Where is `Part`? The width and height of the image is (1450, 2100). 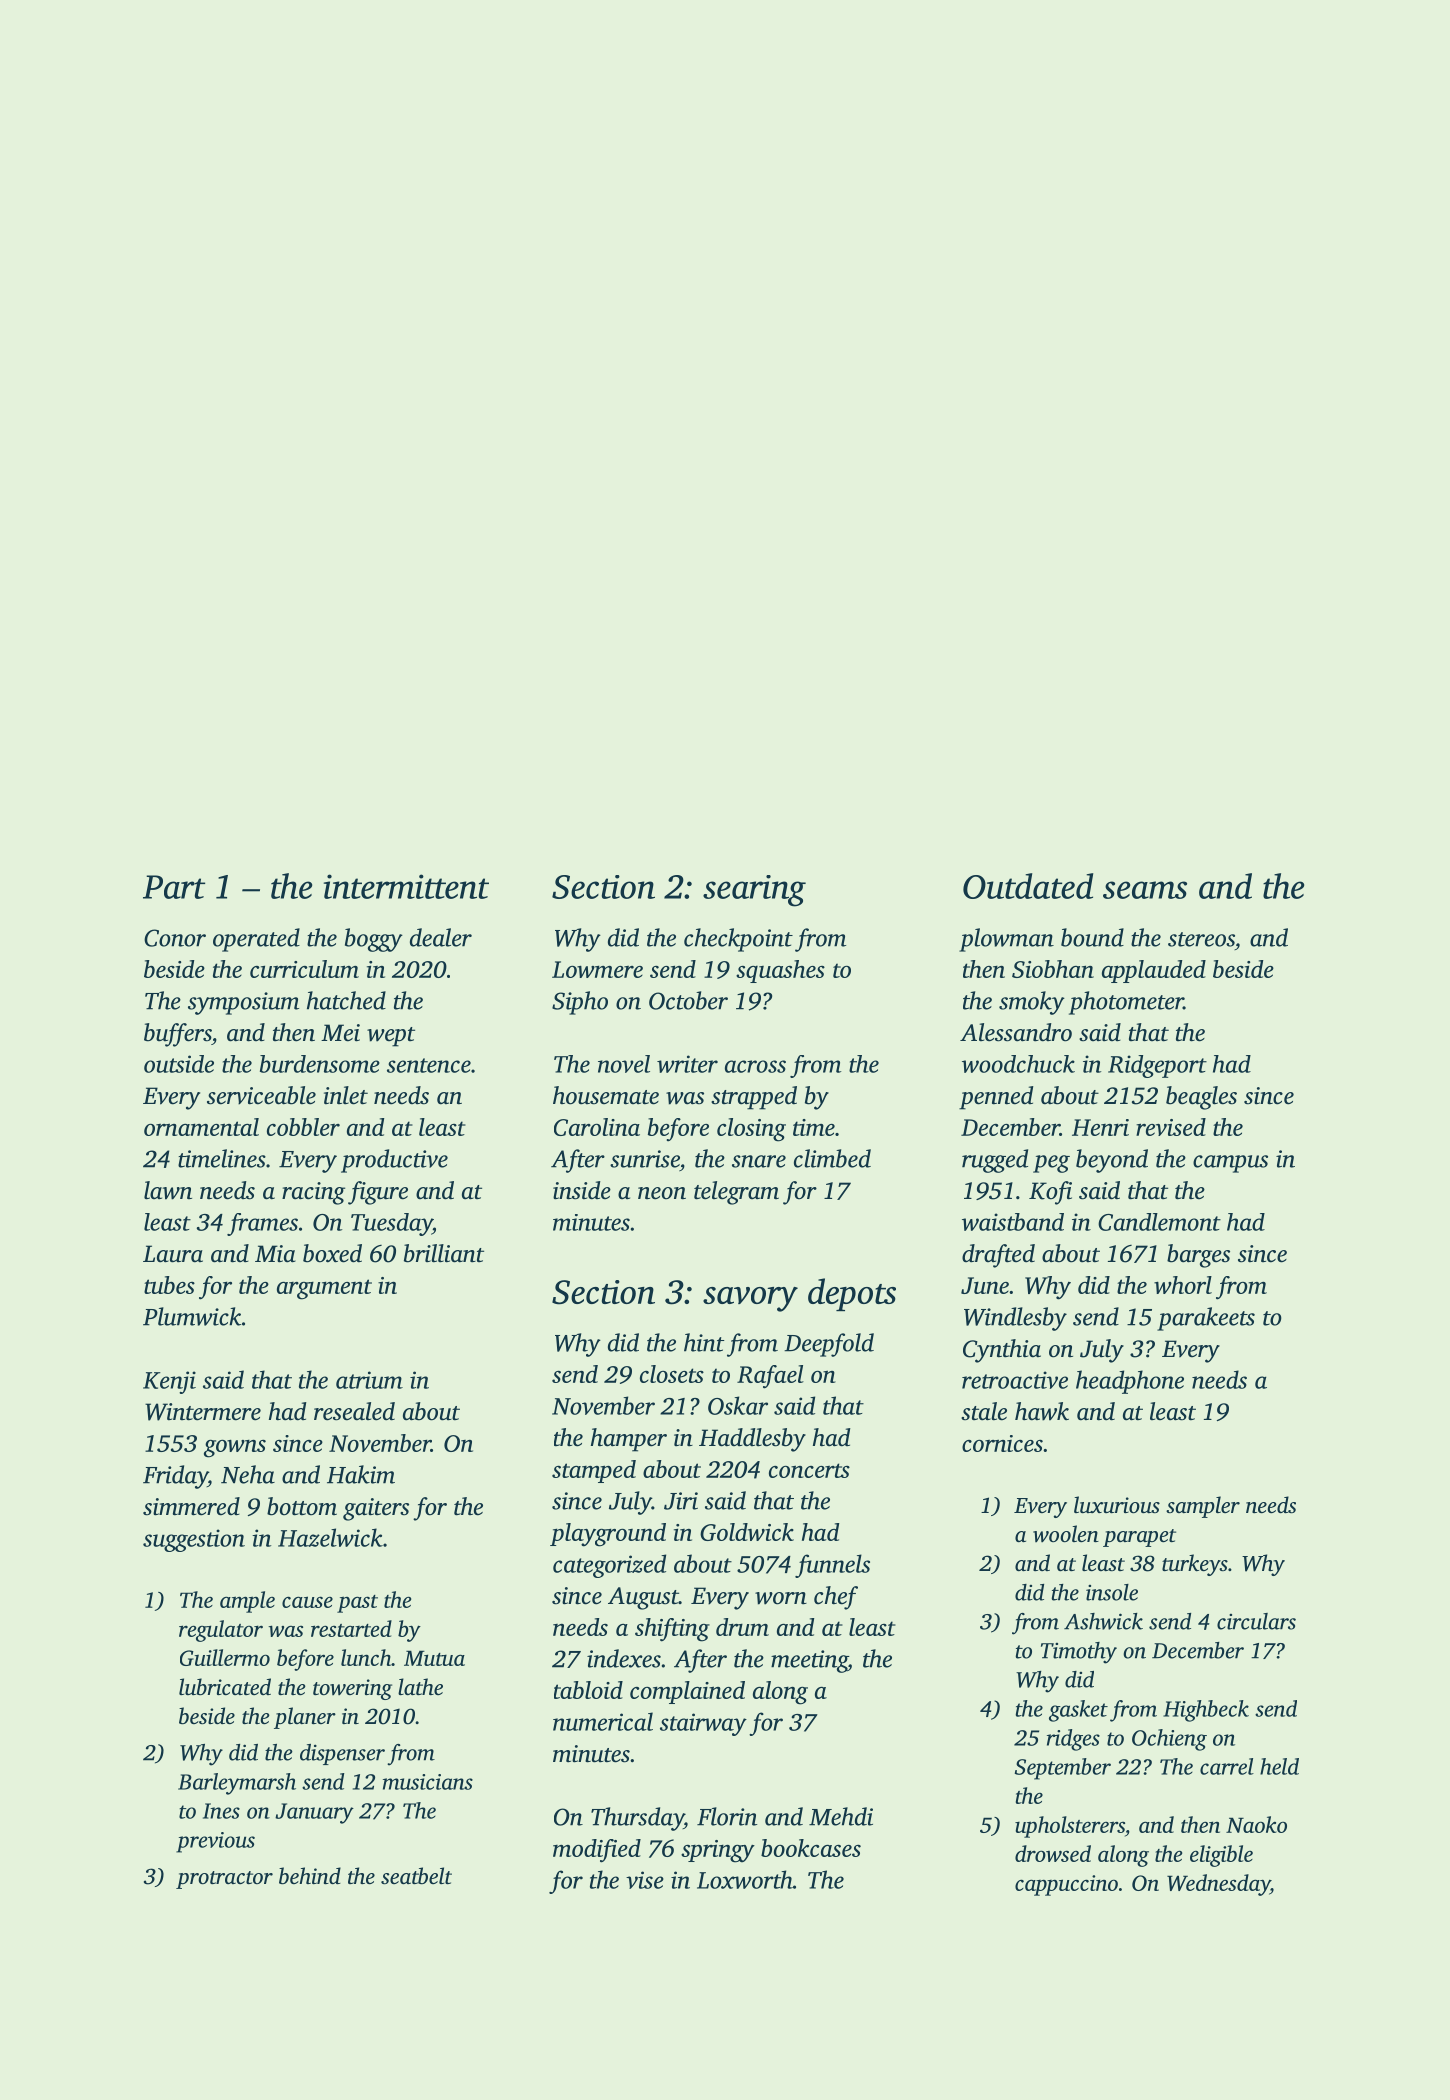 Part is located at coordinates (174, 887).
